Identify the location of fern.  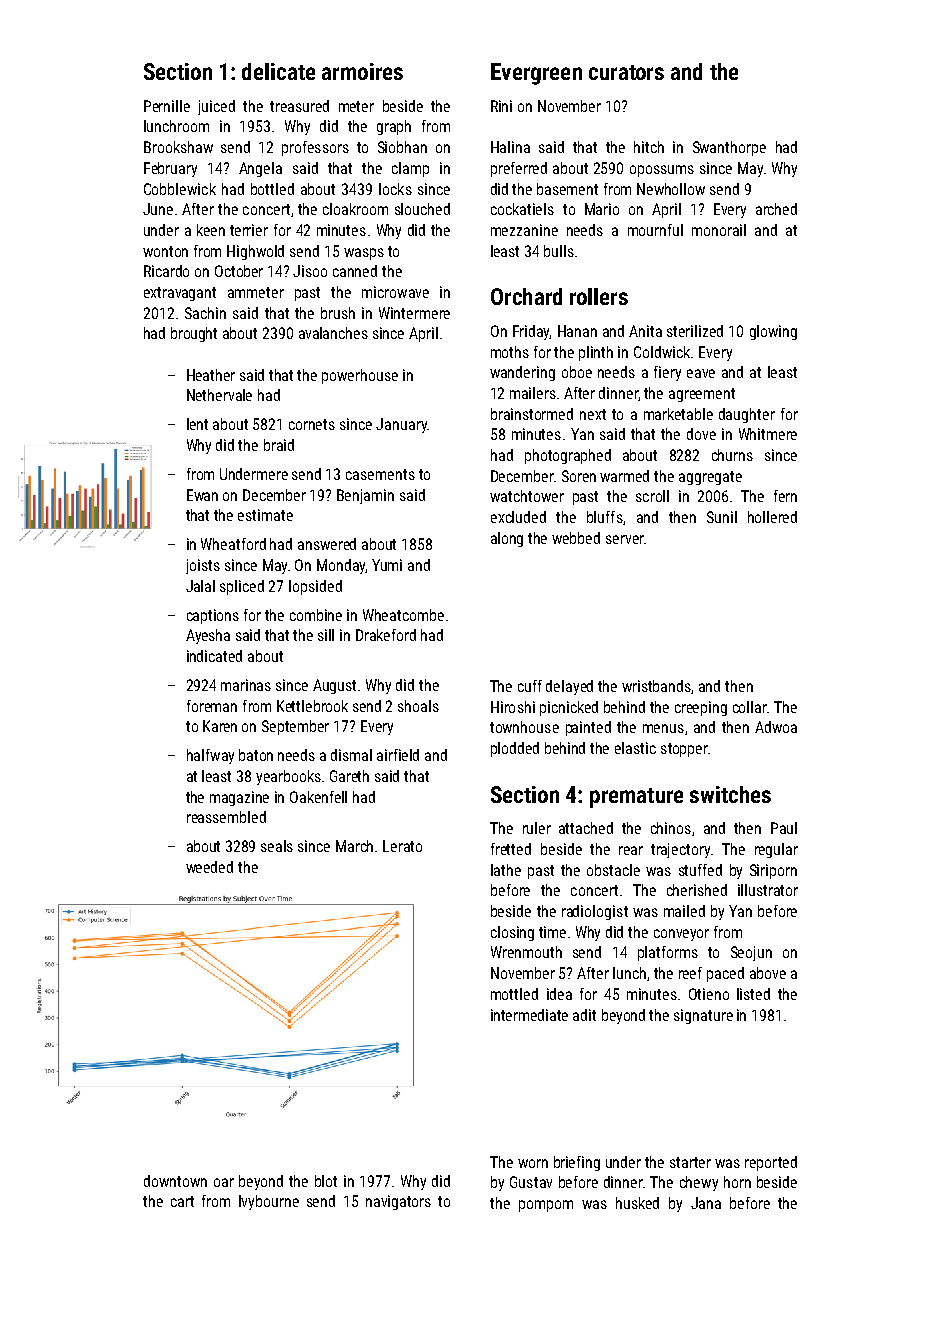
(785, 496).
